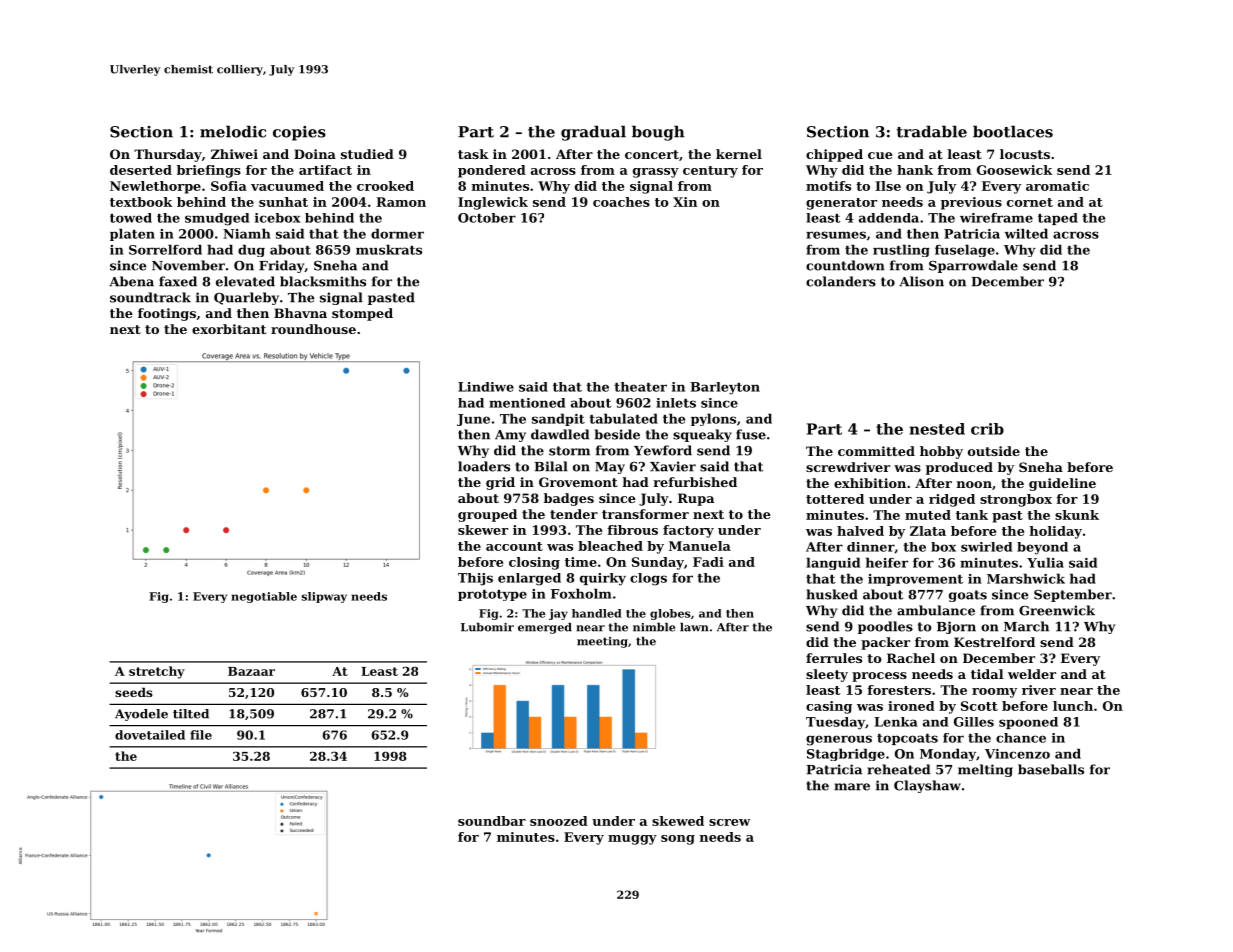 The image size is (1233, 952). Describe the element at coordinates (739, 154) in the screenshot. I see `kernel` at that location.
